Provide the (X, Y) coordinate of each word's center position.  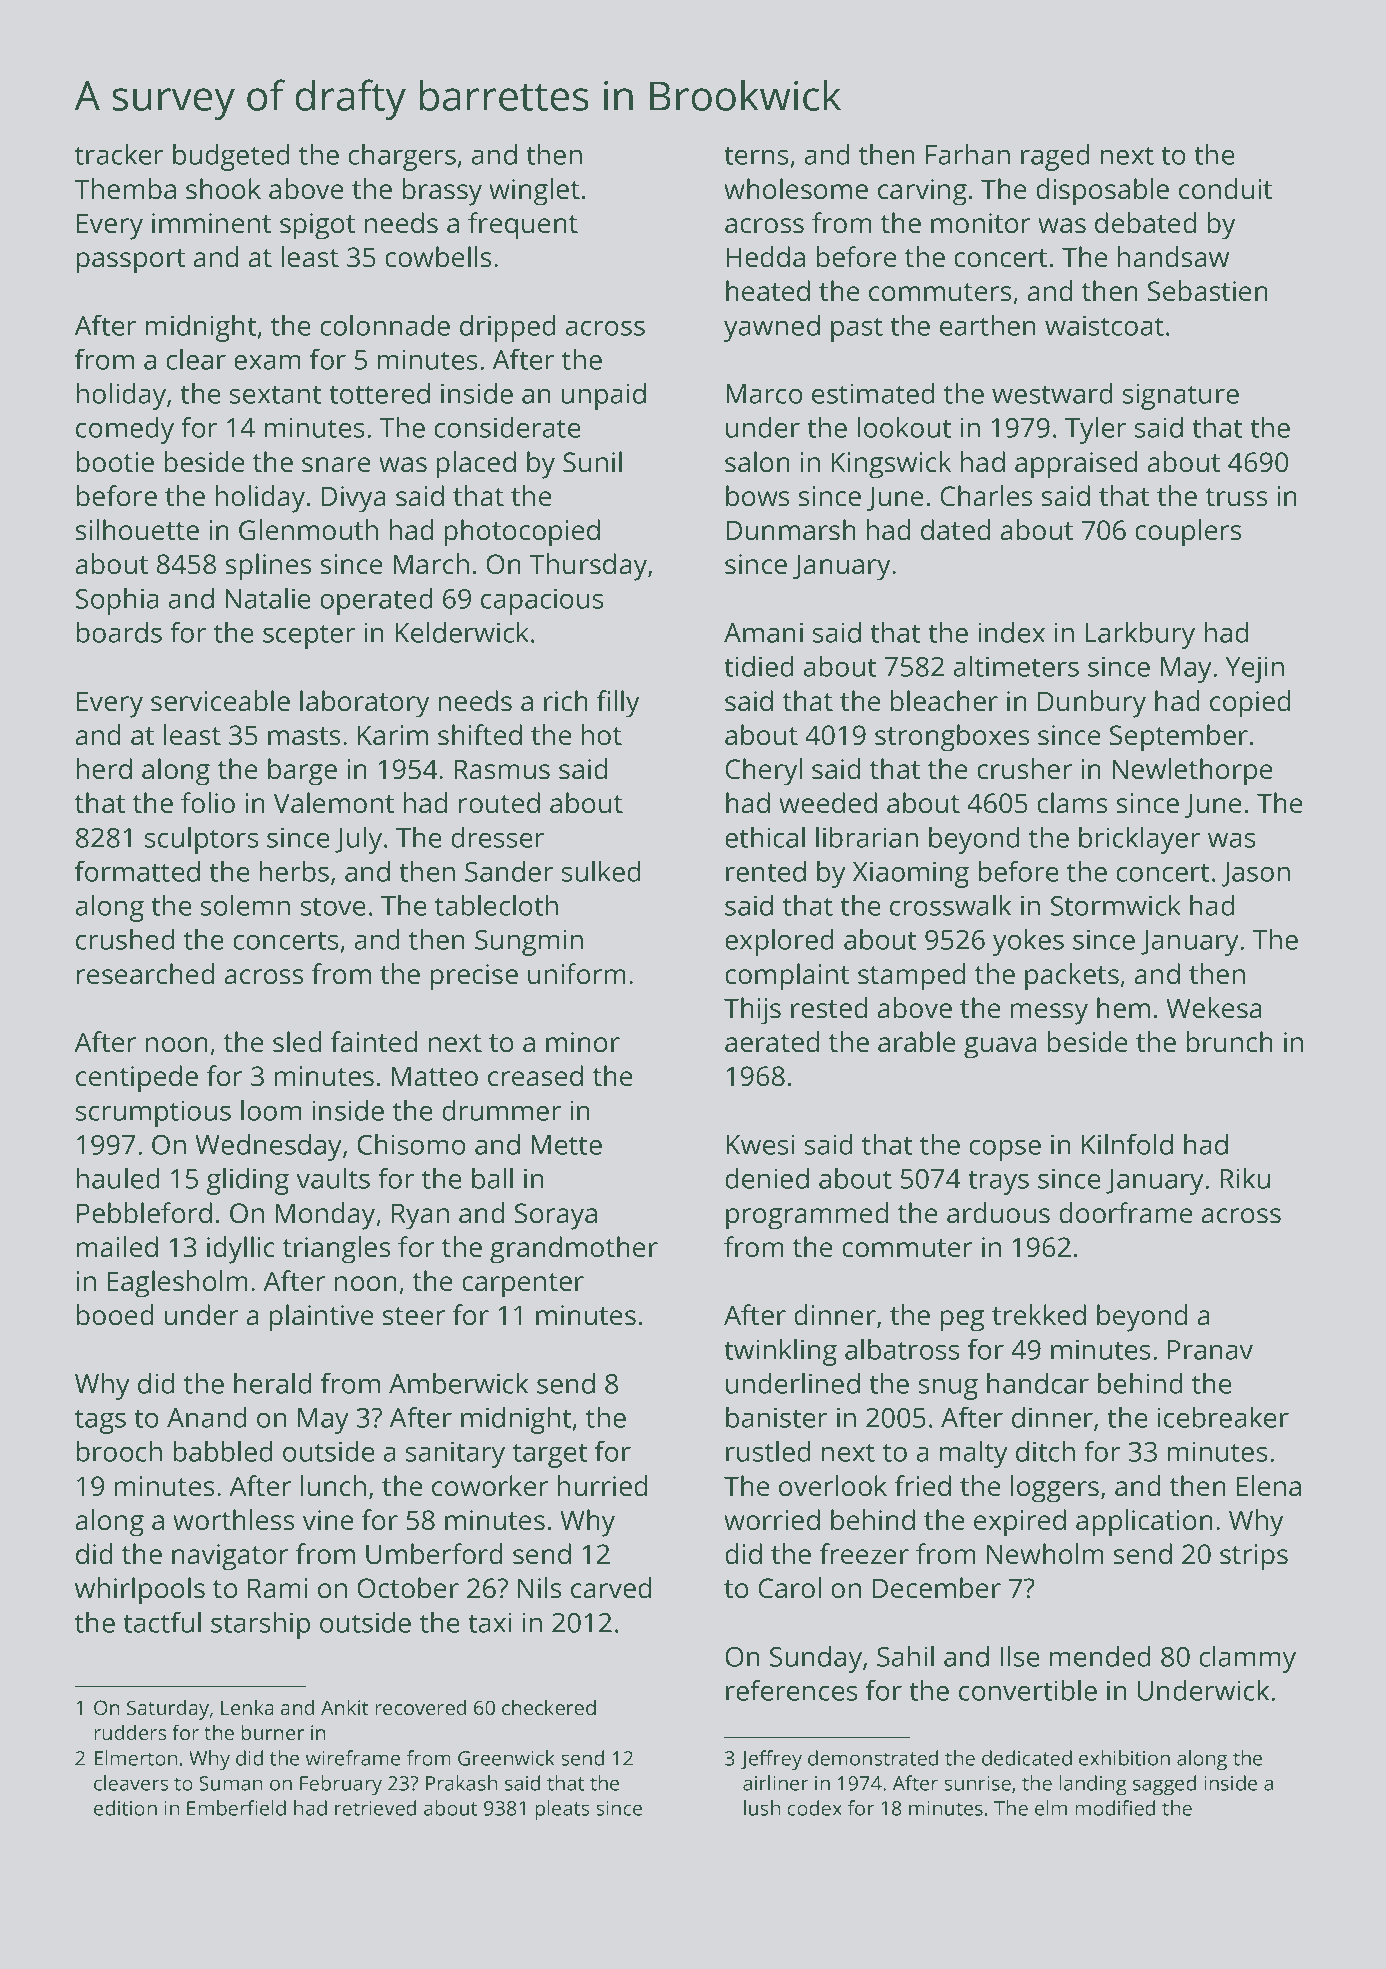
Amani (763, 632)
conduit (1225, 189)
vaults (333, 1178)
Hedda (765, 257)
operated (376, 601)
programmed (807, 1216)
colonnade (385, 325)
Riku (1245, 1178)
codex (814, 1808)
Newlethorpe (1192, 772)
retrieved (375, 1808)
